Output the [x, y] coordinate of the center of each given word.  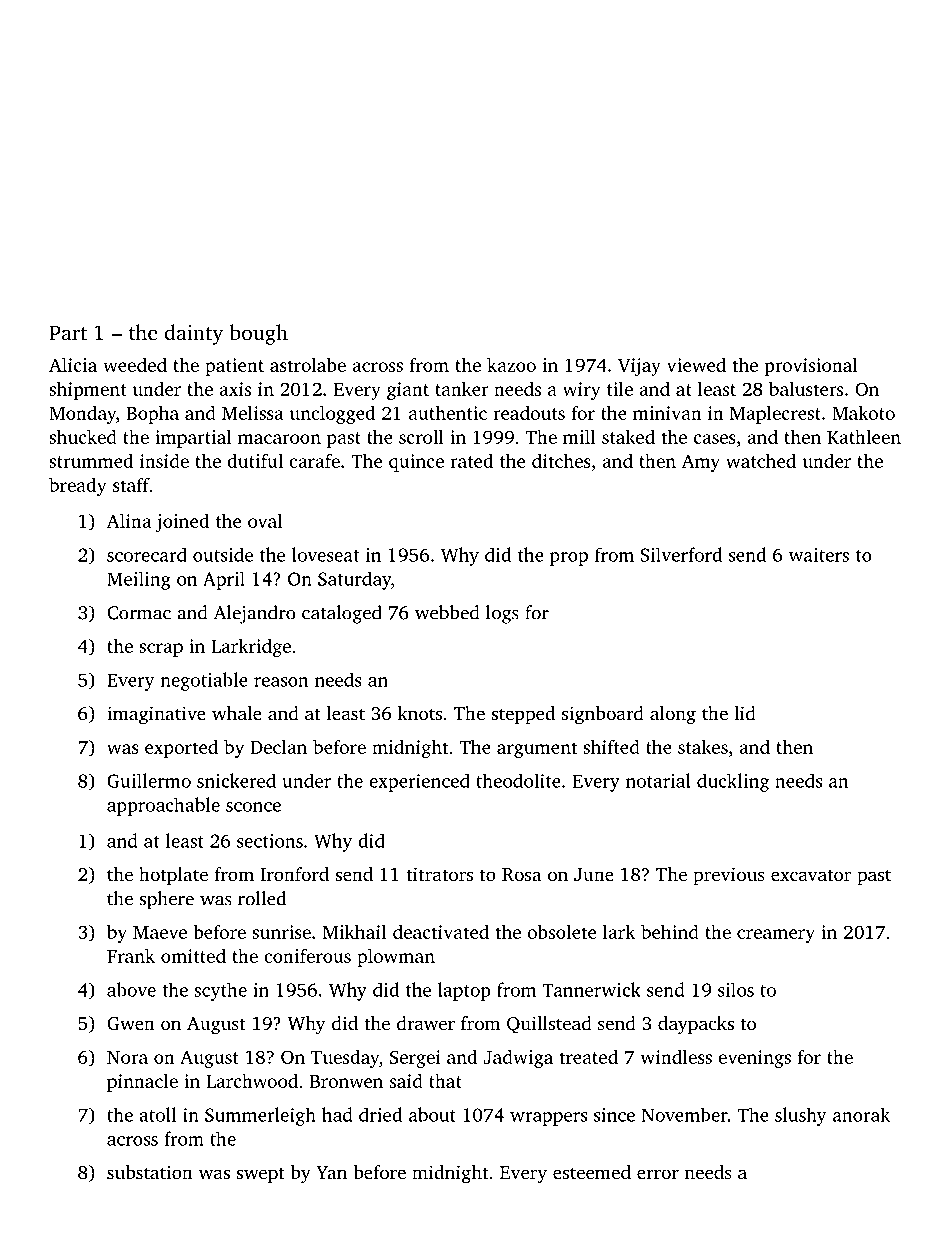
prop [569, 559]
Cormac [139, 613]
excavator [811, 875]
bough [259, 334]
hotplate [173, 876]
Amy [701, 463]
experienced [419, 782]
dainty [194, 334]
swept [260, 1175]
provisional [811, 366]
